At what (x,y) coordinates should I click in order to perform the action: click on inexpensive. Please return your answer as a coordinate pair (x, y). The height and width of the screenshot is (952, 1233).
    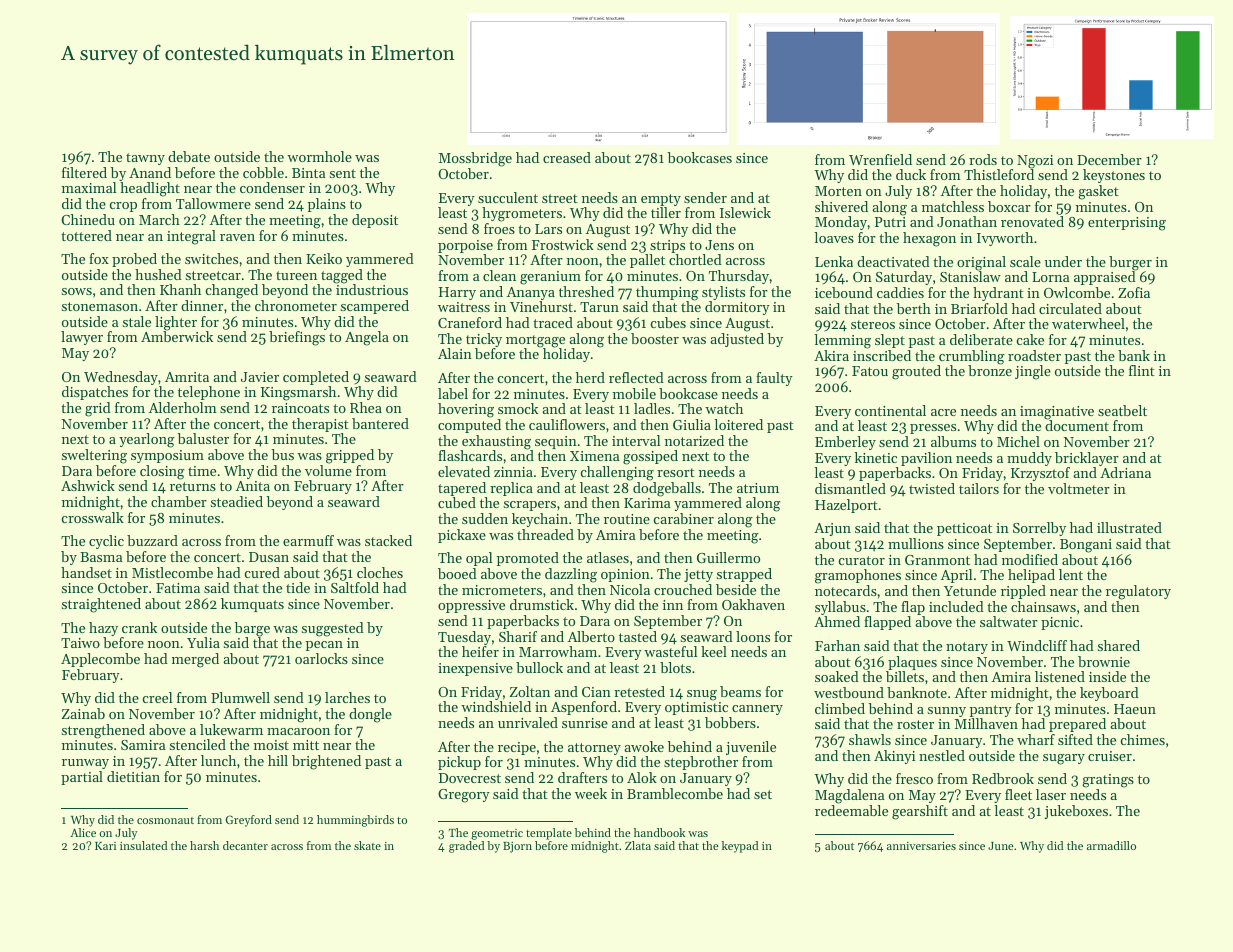
    Looking at the image, I should click on (475, 669).
